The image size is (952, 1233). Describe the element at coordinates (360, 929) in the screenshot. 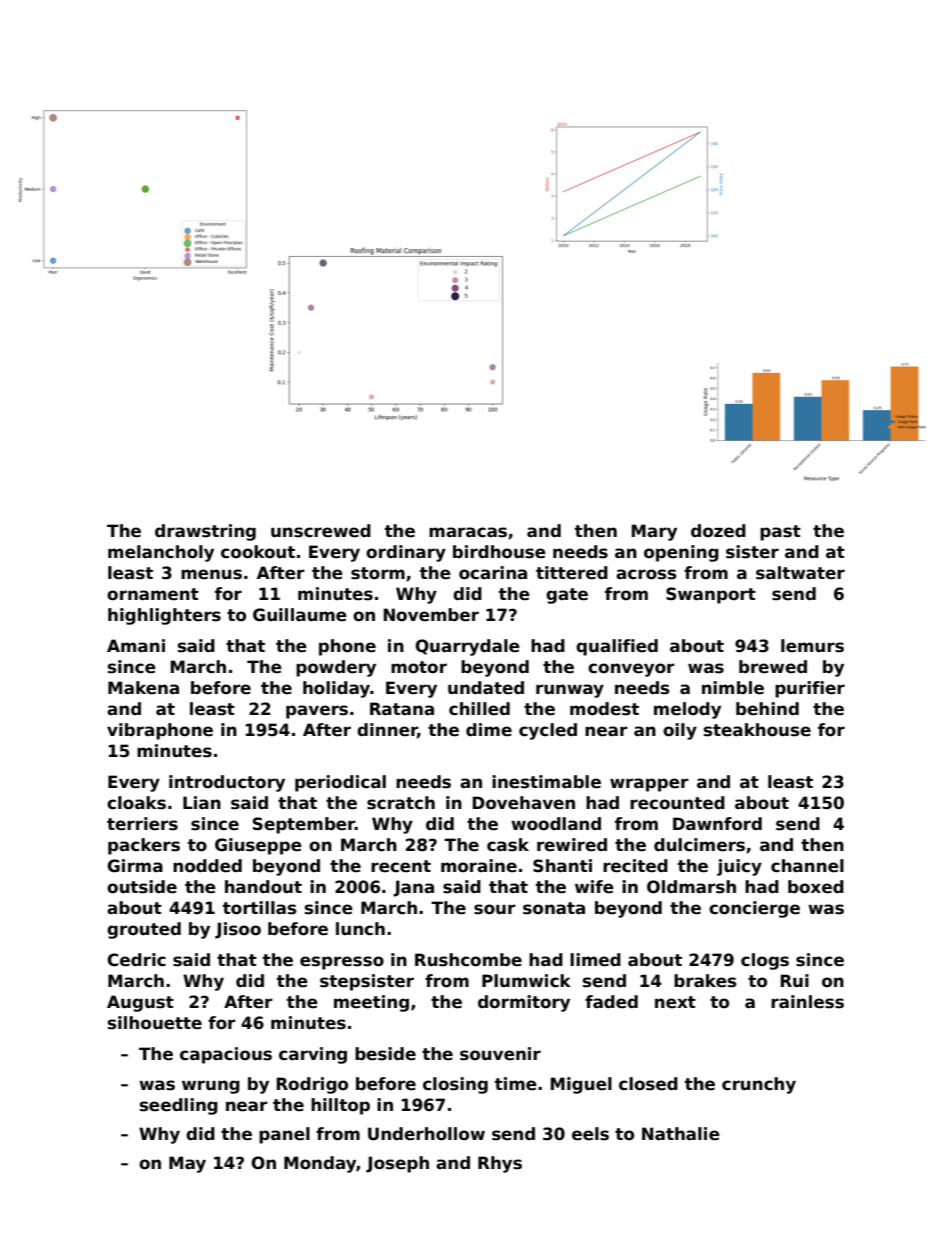

I see `lunch` at that location.
